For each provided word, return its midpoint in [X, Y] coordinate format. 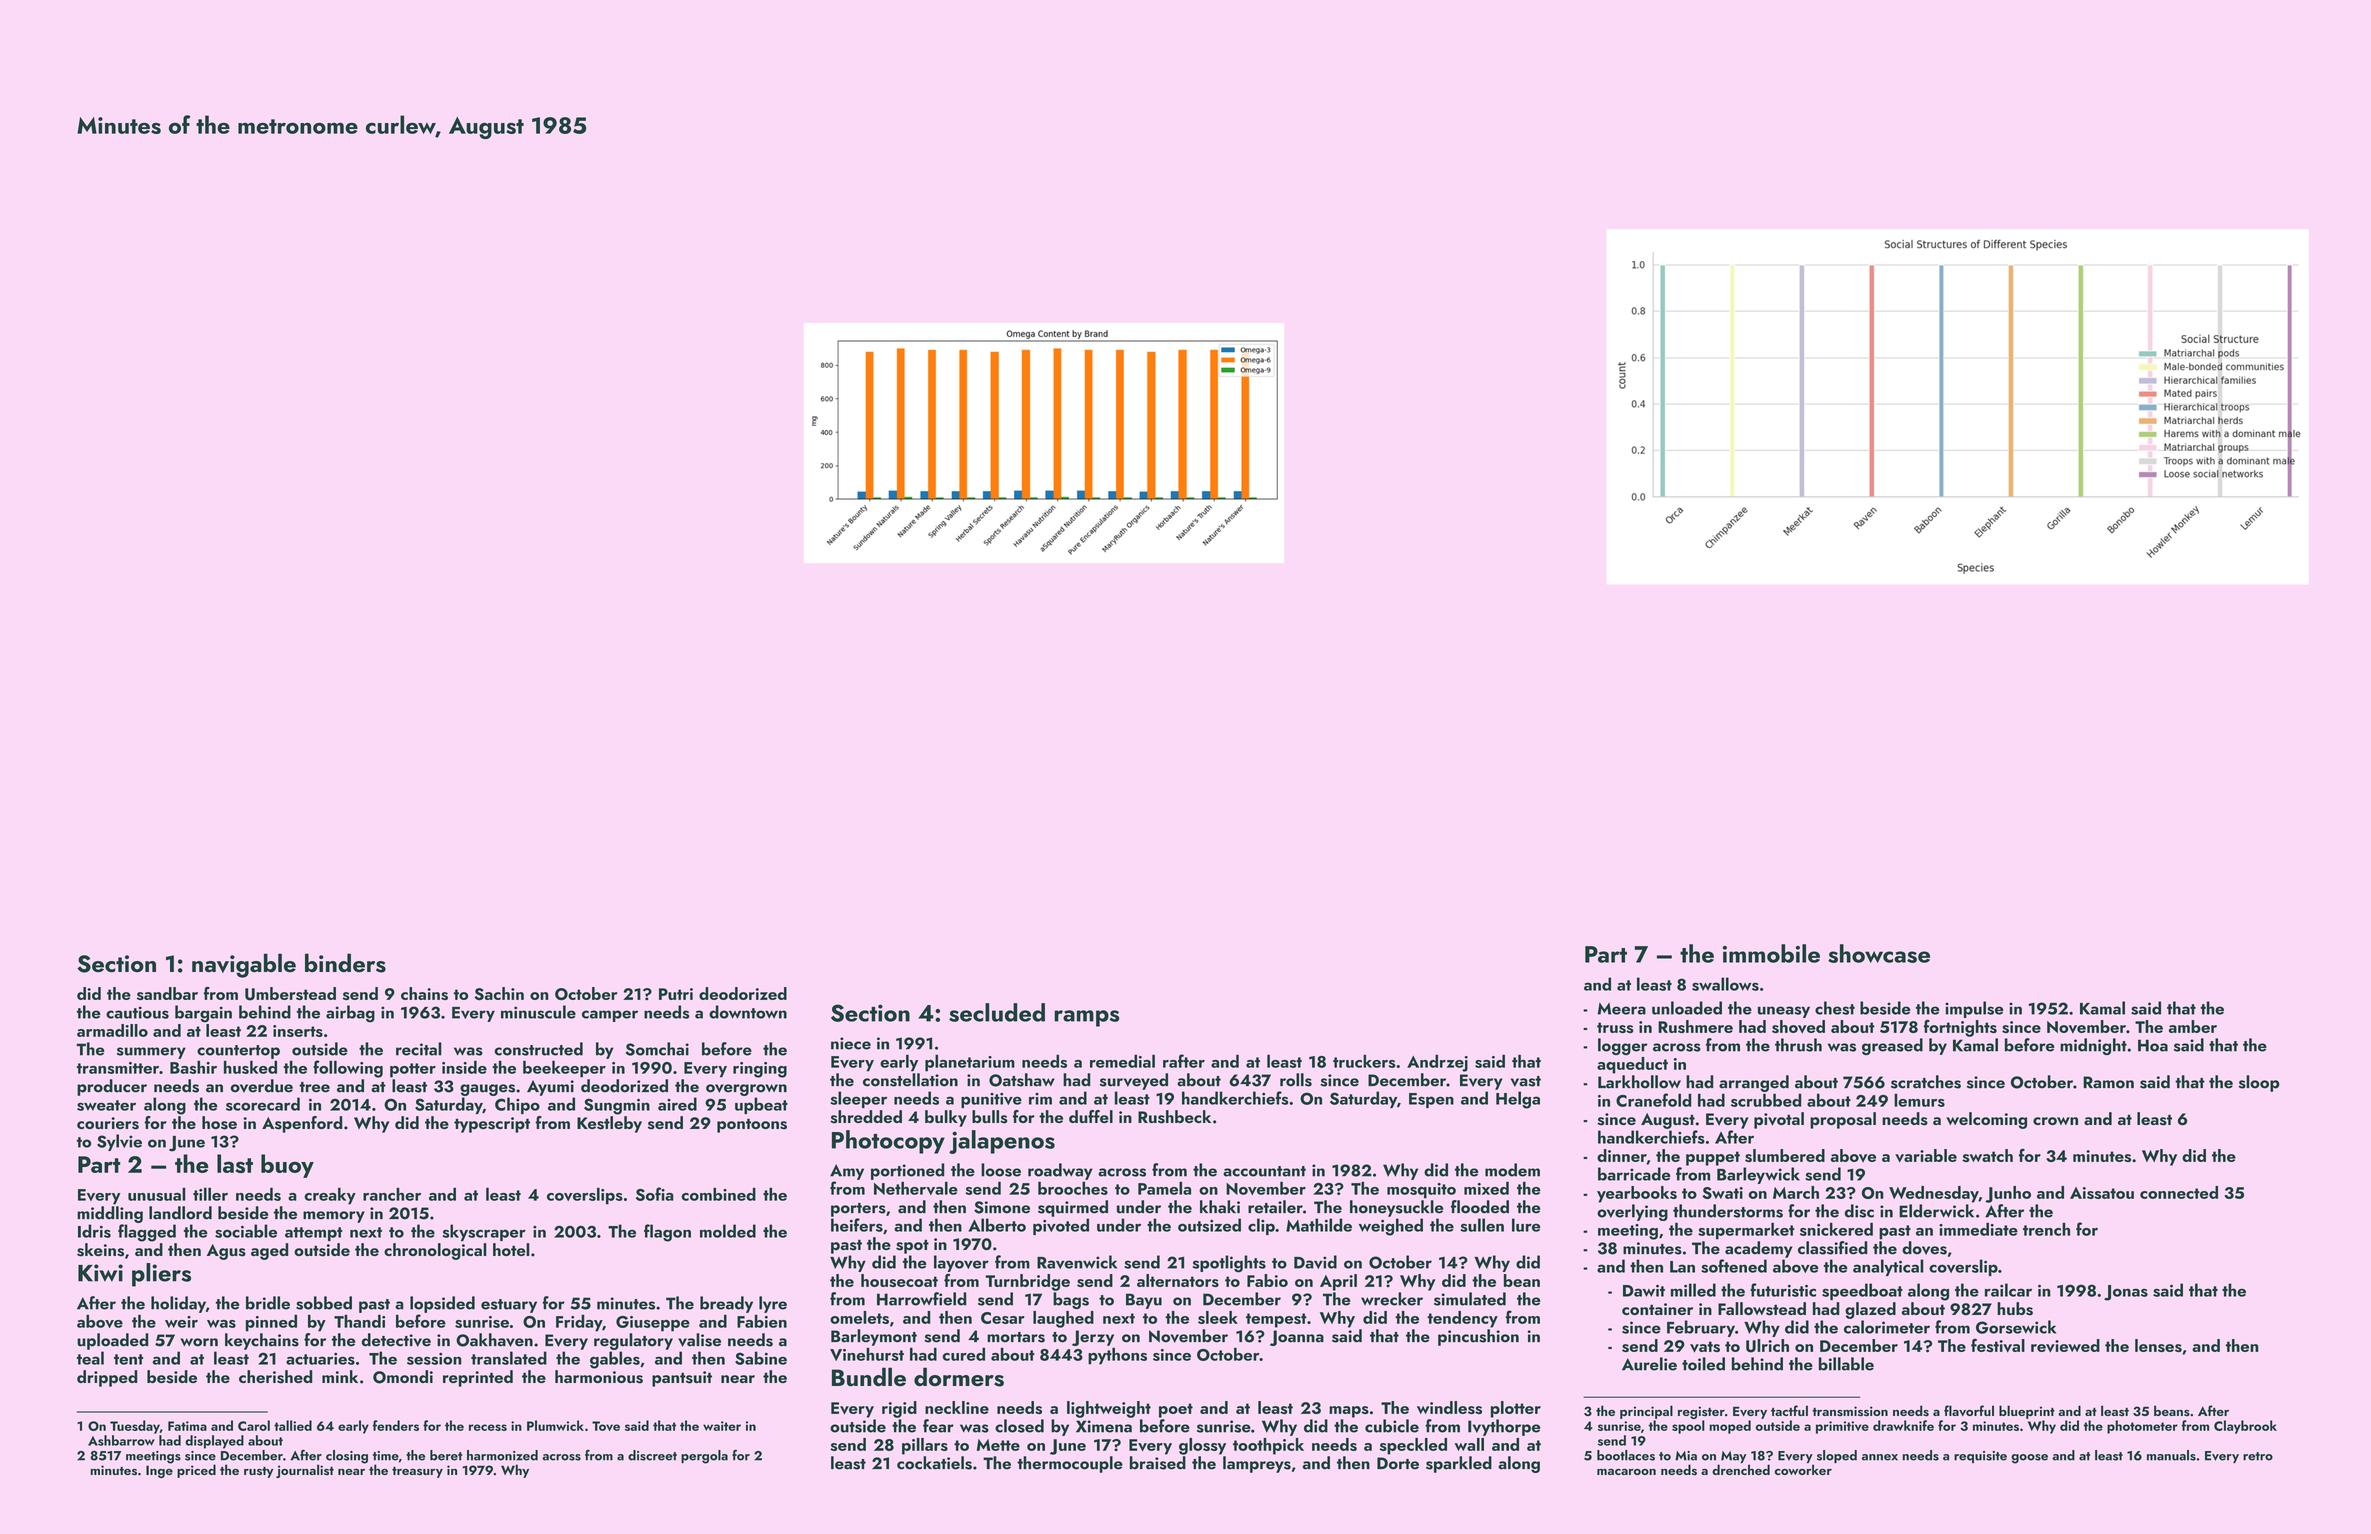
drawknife [1903, 1425]
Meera [1622, 1009]
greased [1892, 1046]
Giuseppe [653, 1324]
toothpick [1268, 1446]
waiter [722, 1426]
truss [1615, 1027]
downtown [748, 1012]
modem [1512, 1170]
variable [1926, 1156]
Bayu [1144, 1301]
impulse [1974, 1009]
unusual [157, 1194]
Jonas [2126, 1293]
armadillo [112, 1030]
